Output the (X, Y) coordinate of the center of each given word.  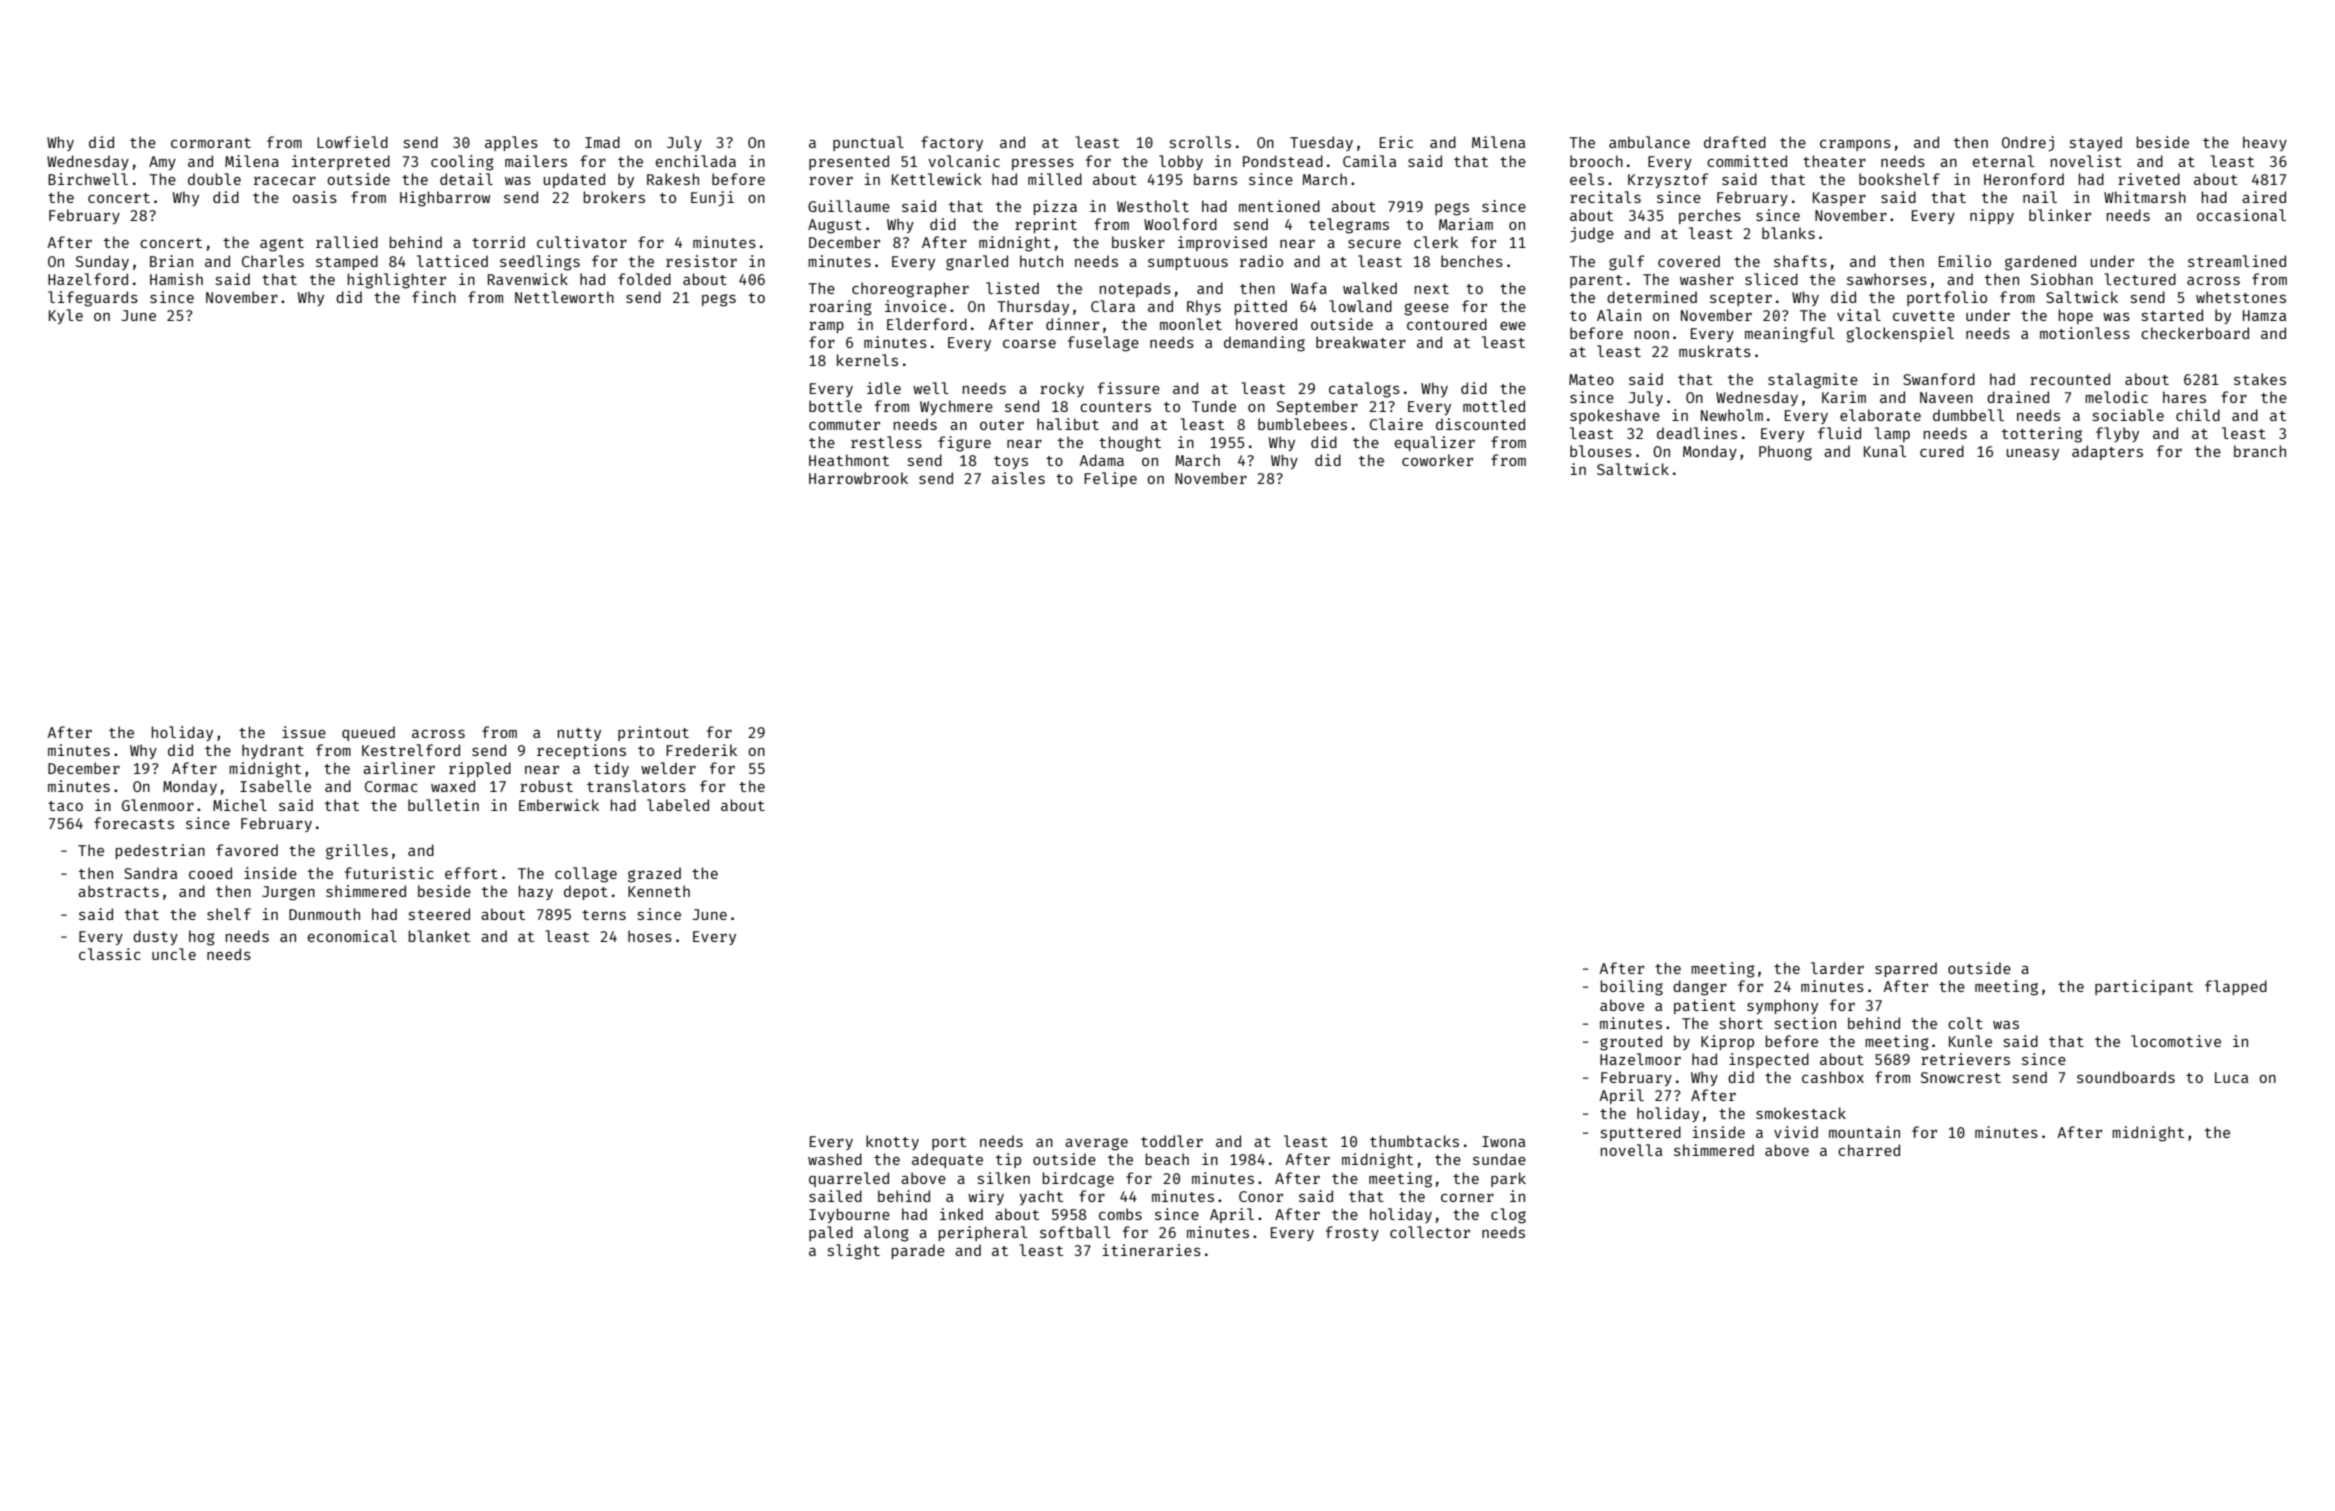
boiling (1632, 988)
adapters (2107, 452)
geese (1426, 309)
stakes (2260, 379)
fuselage (1103, 344)
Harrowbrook (858, 478)
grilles (357, 852)
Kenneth (659, 891)
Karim (1844, 397)
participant (2144, 987)
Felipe (1110, 479)
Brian (171, 261)
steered (439, 914)
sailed (835, 1196)
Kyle (66, 316)
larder (1837, 968)
